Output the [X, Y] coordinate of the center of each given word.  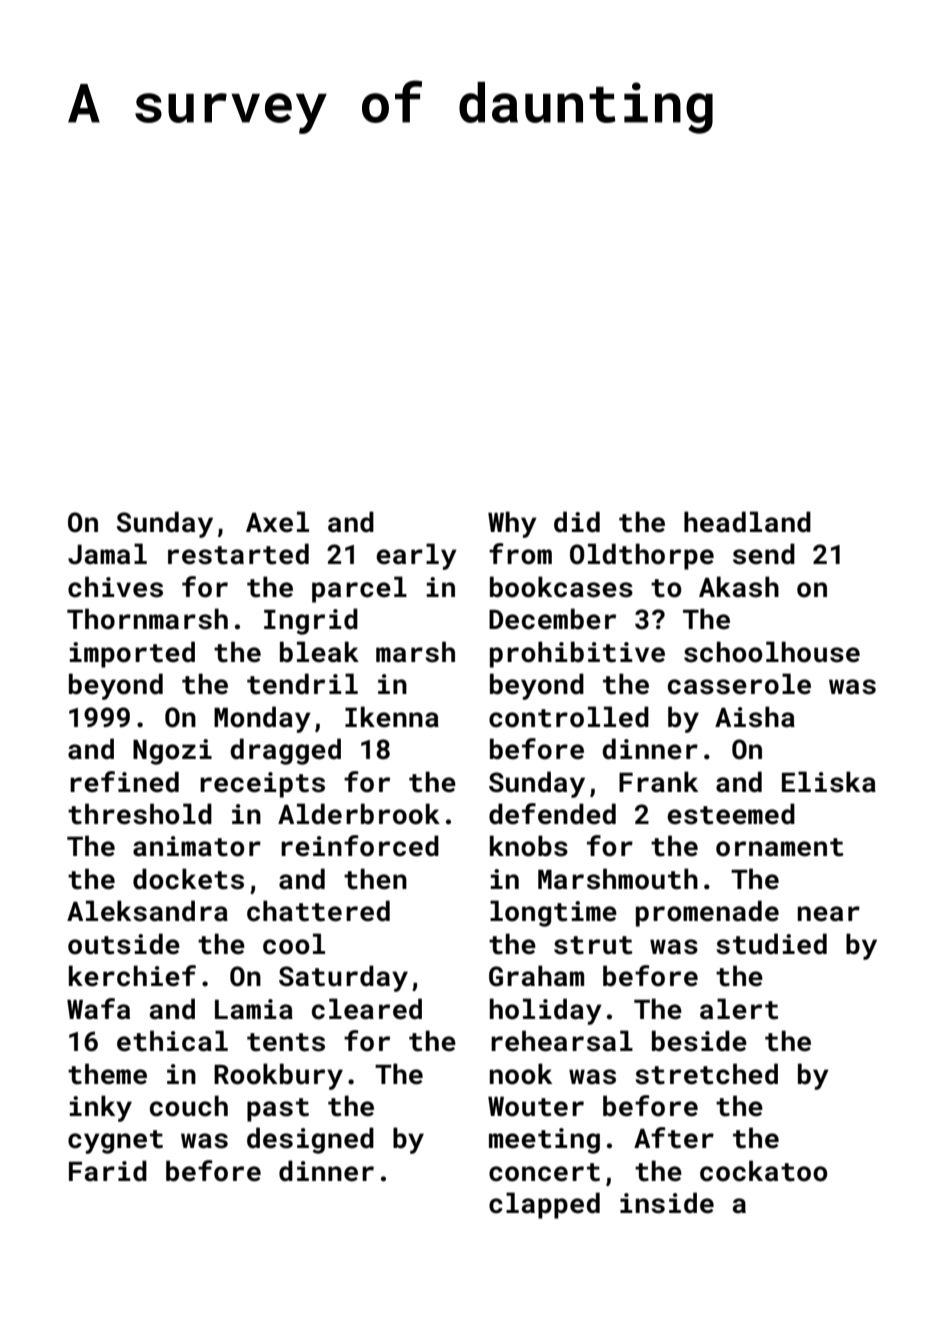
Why [512, 524]
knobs [529, 846]
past [278, 1110]
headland [747, 522]
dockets [188, 879]
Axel [277, 522]
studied [771, 944]
